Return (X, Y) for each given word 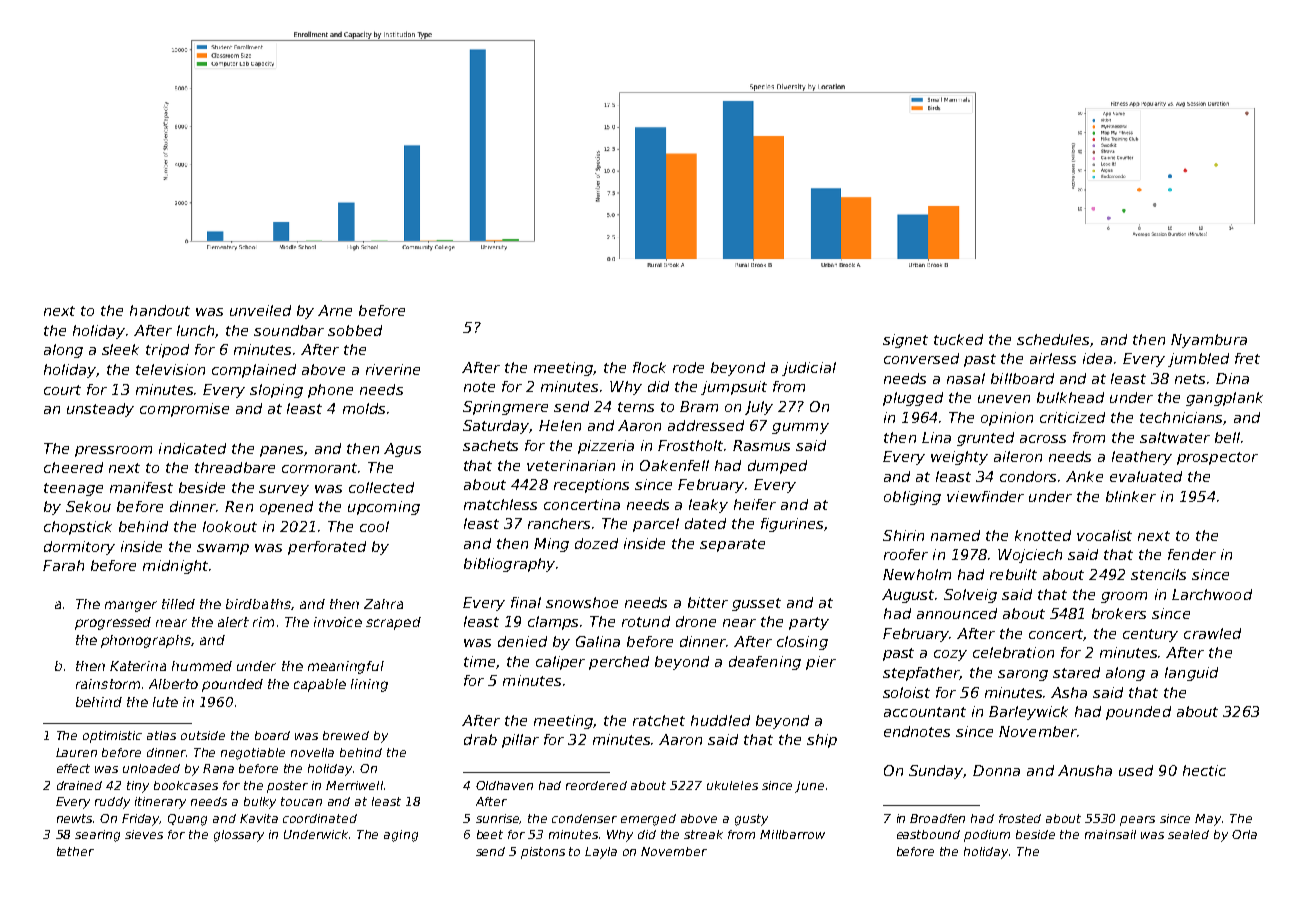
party (809, 623)
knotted (1043, 535)
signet (905, 341)
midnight (175, 567)
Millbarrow (792, 834)
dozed (596, 543)
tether (75, 851)
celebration (1013, 652)
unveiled (260, 310)
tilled (178, 604)
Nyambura (1209, 341)
